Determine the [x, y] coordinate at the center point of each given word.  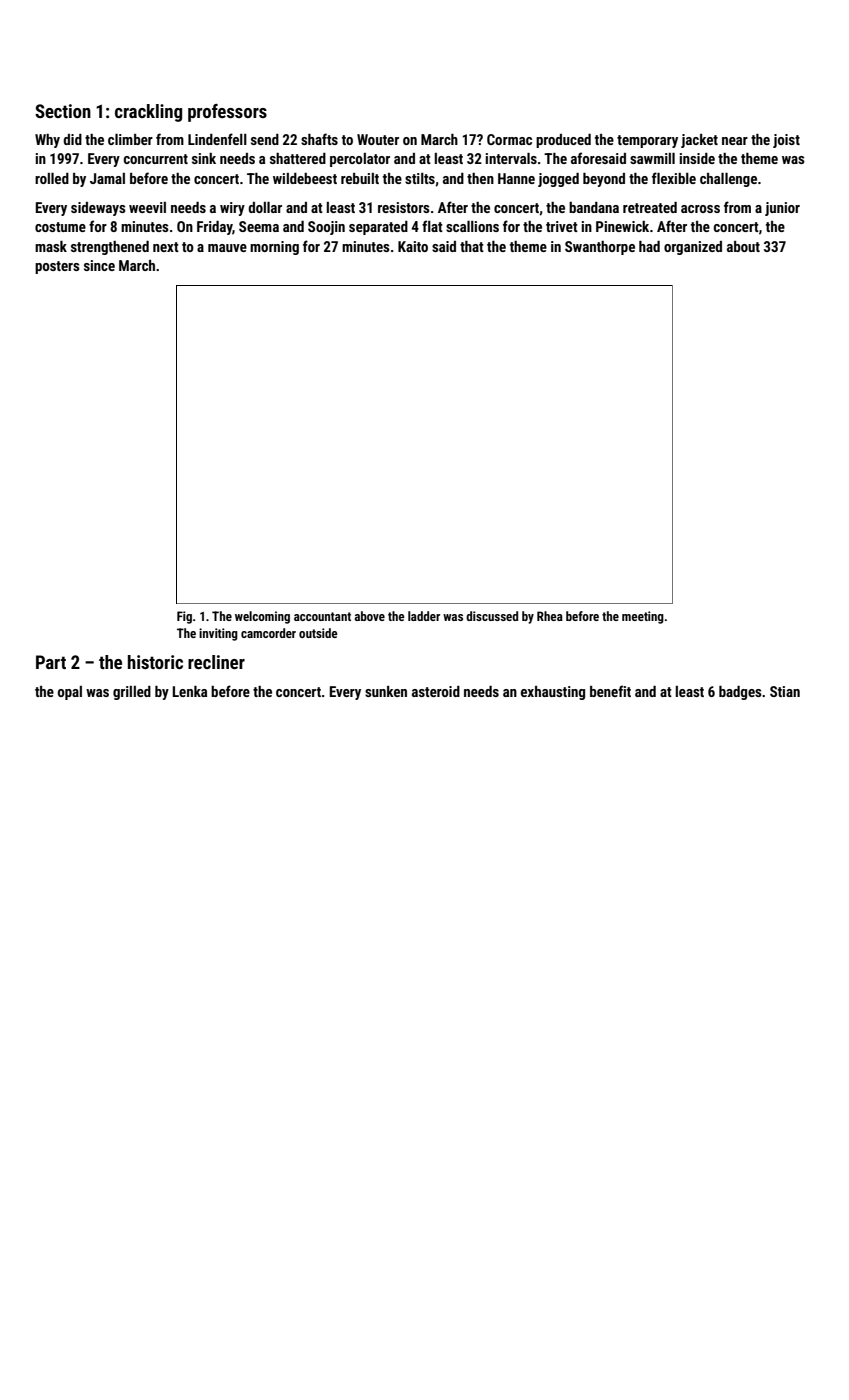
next [166, 247]
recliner [216, 662]
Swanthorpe [600, 248]
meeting [643, 617]
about [743, 246]
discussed [492, 616]
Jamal [107, 178]
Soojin [326, 228]
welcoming [262, 617]
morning [274, 248]
